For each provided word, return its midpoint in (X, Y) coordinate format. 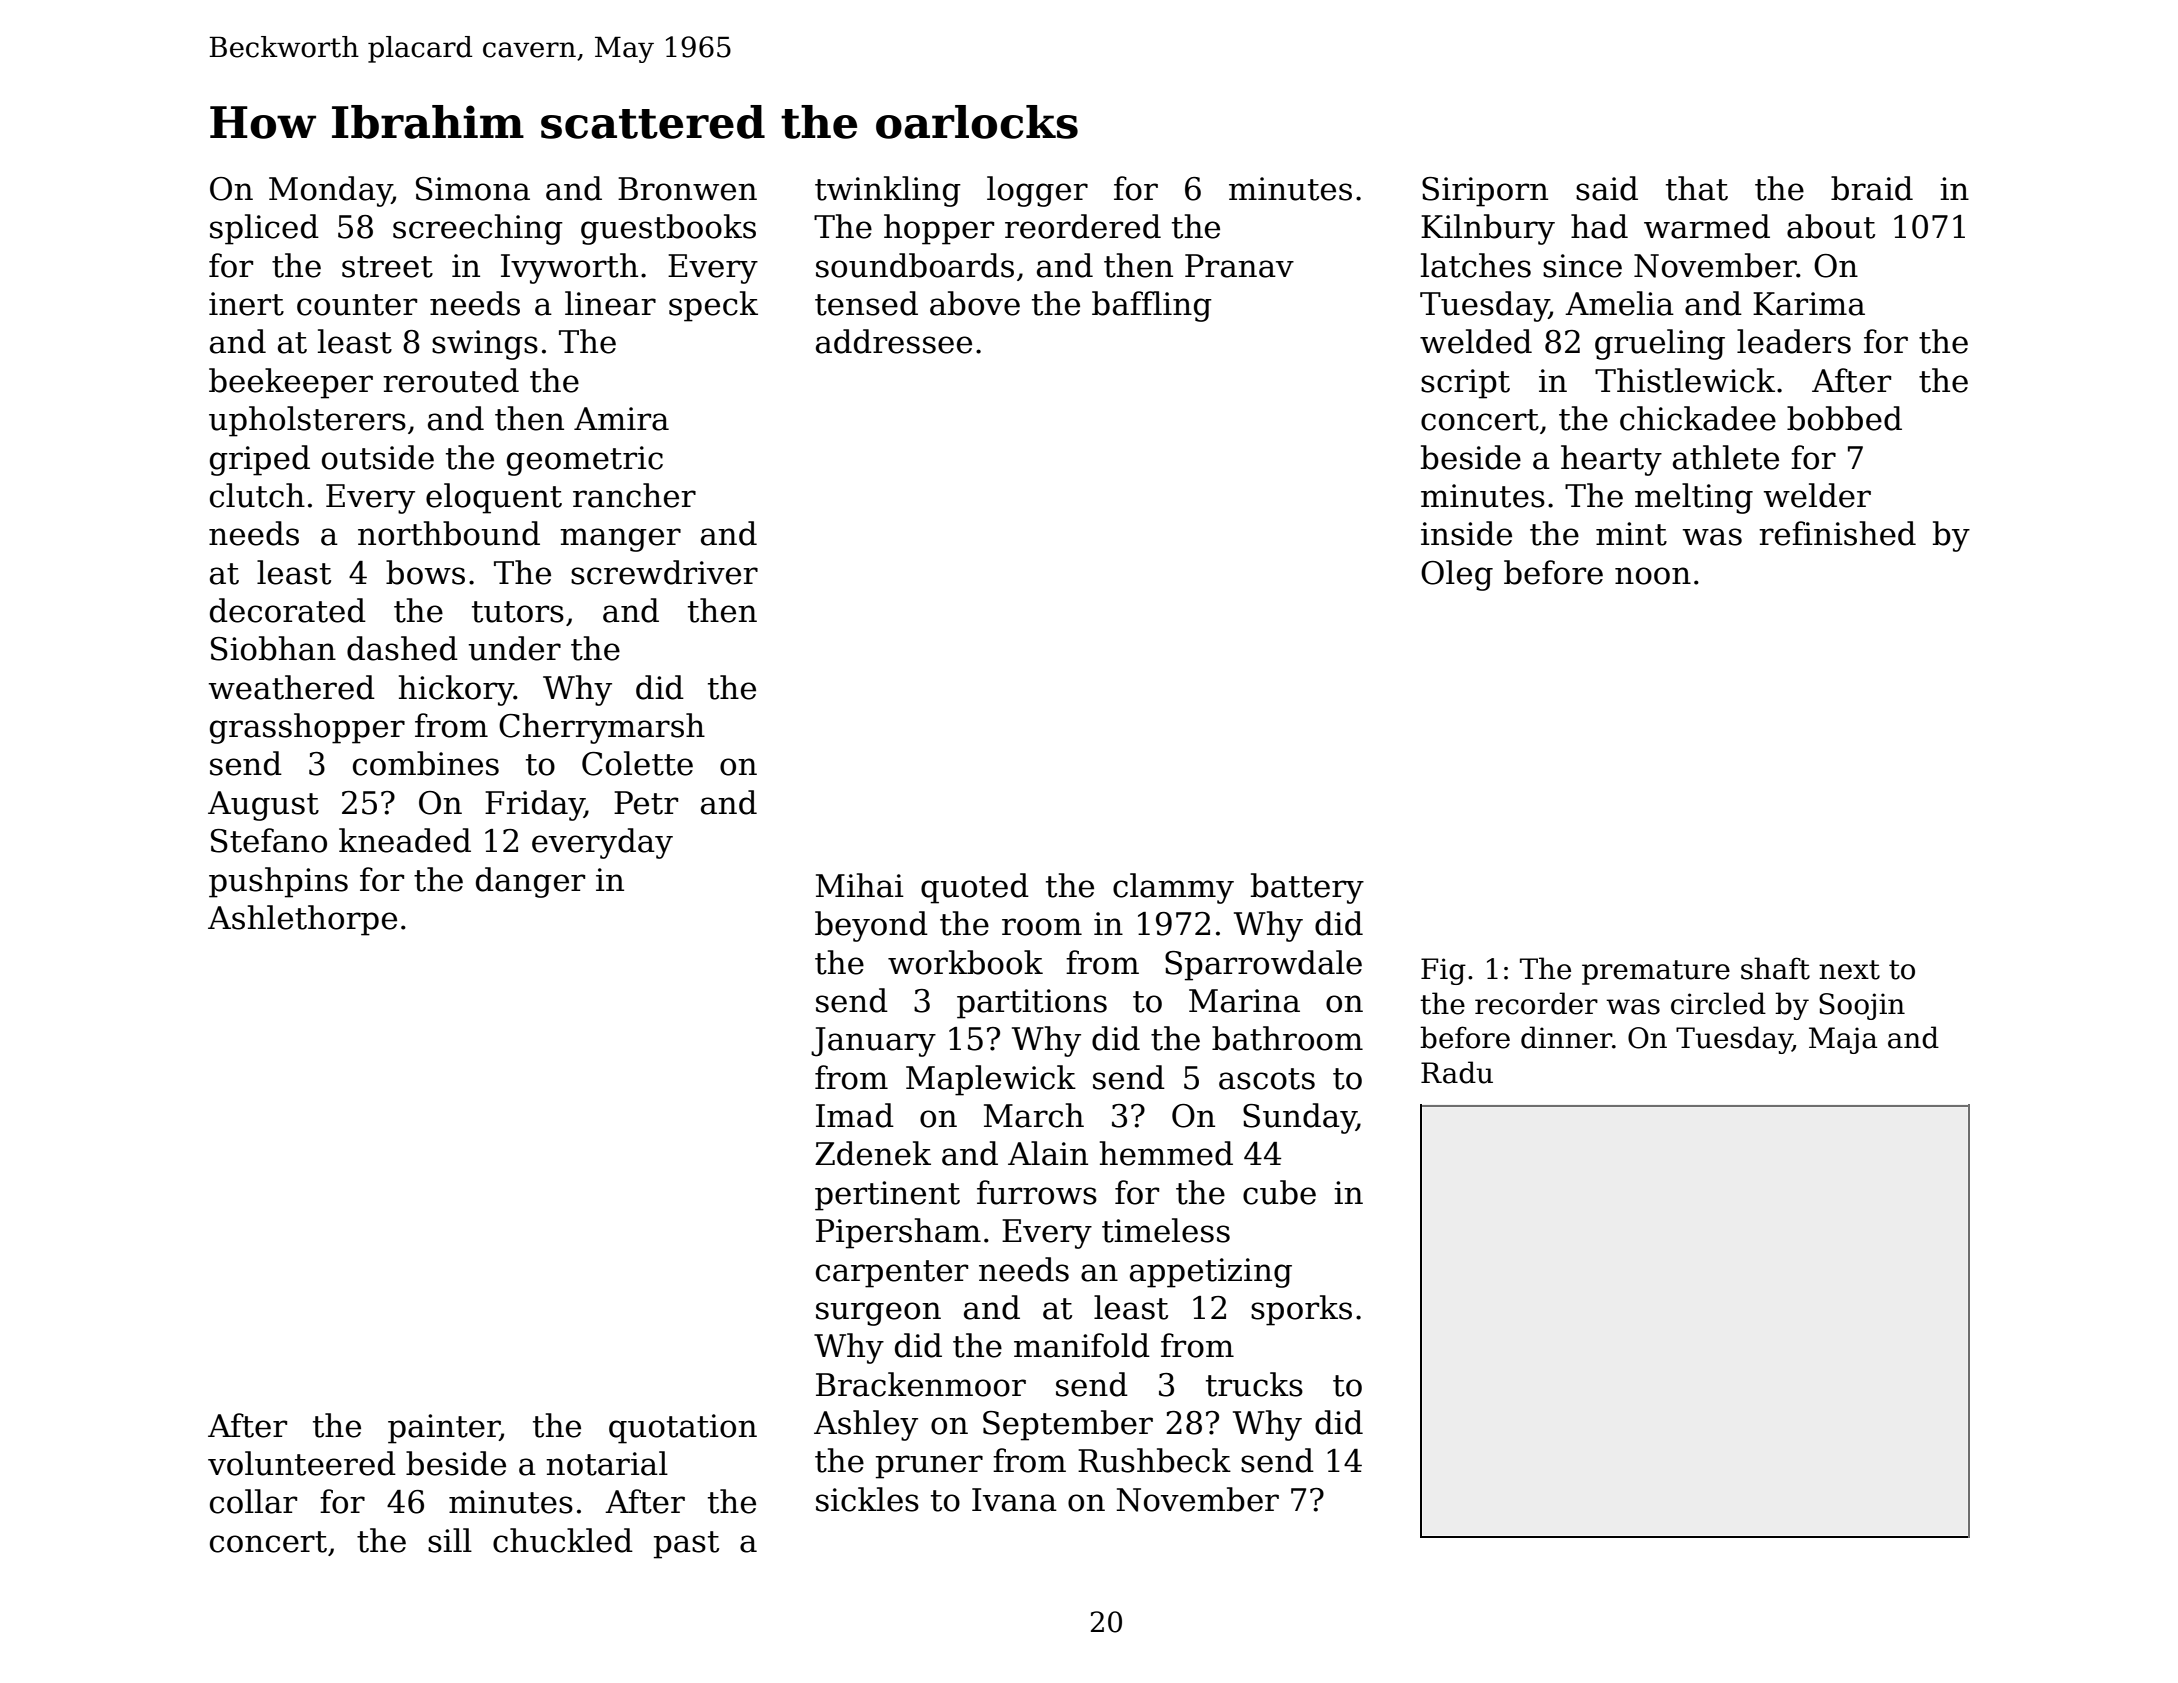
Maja (1843, 1040)
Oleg (1457, 575)
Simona (473, 189)
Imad (855, 1115)
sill (450, 1540)
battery (1307, 888)
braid (1872, 188)
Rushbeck (1154, 1460)
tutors (518, 612)
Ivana (1014, 1500)
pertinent (887, 1196)
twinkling (888, 191)
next (1849, 970)
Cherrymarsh (602, 728)
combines (426, 763)
